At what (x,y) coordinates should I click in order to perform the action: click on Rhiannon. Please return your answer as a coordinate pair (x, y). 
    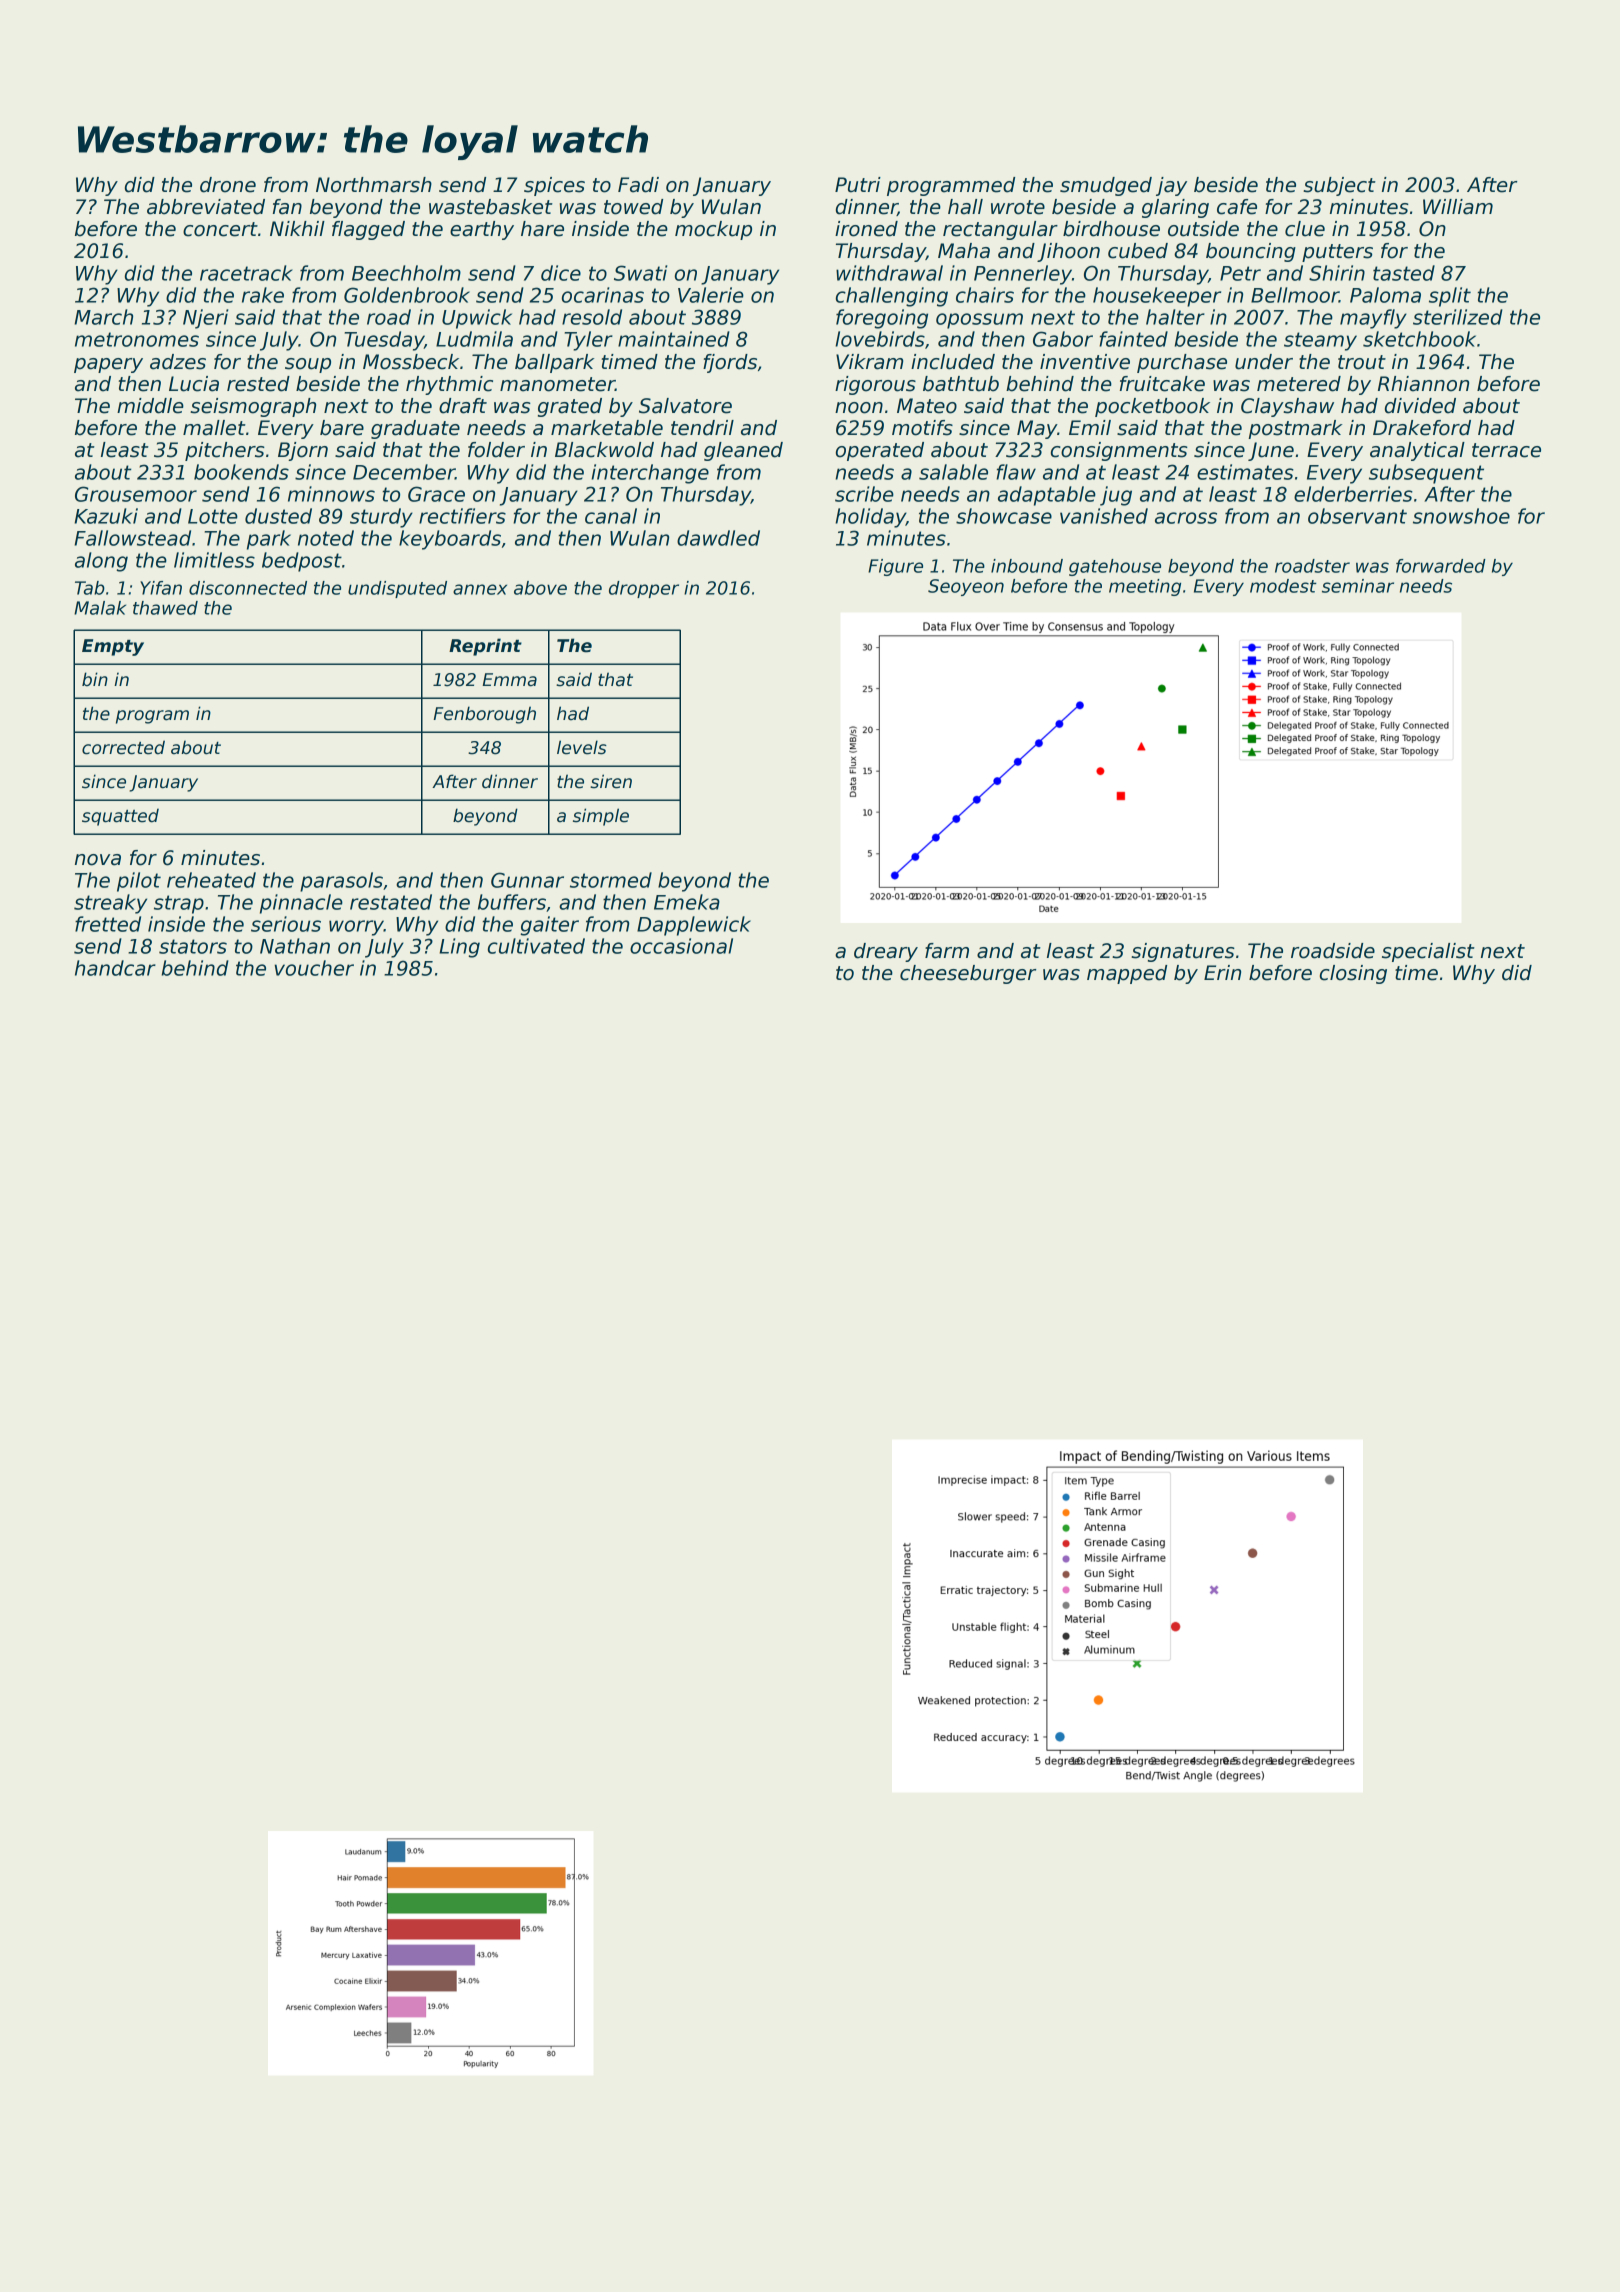
    Looking at the image, I should click on (1423, 384).
